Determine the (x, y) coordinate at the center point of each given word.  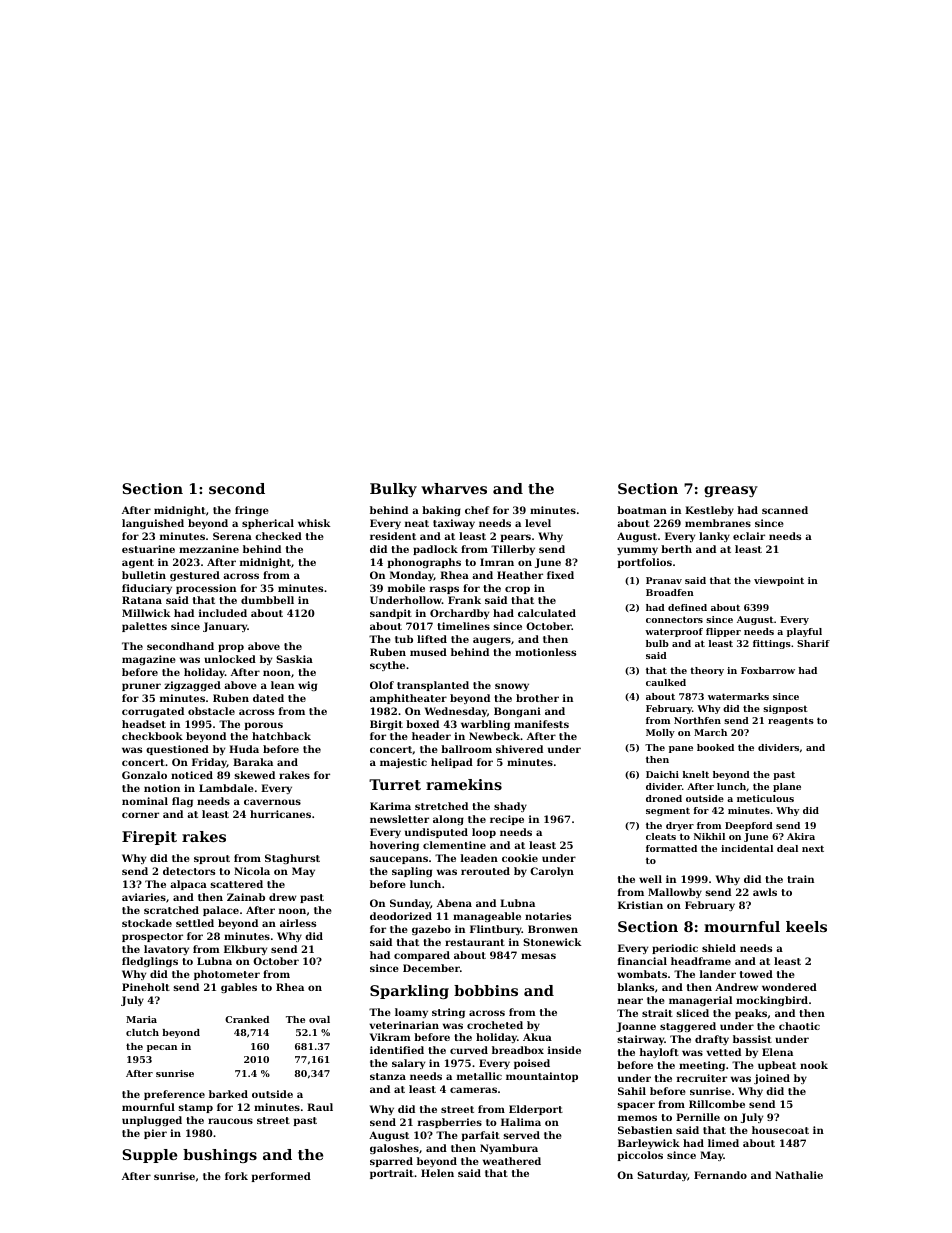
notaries (548, 916)
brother (537, 698)
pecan (162, 1048)
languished (153, 524)
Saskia (294, 659)
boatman (642, 510)
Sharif (813, 643)
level (538, 523)
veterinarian (404, 1025)
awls (765, 892)
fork (236, 1176)
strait (657, 1013)
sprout (212, 859)
